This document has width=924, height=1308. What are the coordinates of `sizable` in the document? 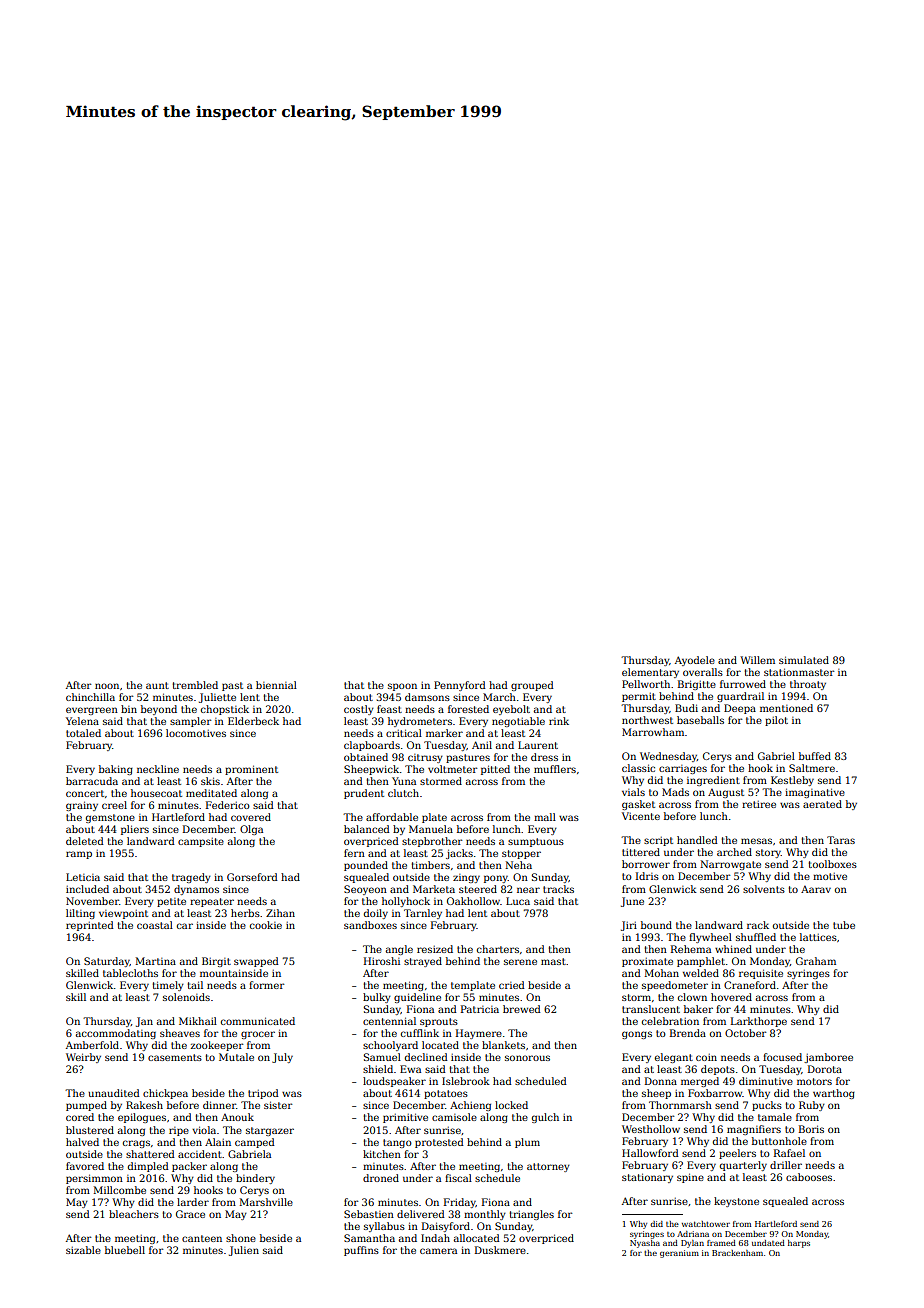 It's located at (83, 1250).
